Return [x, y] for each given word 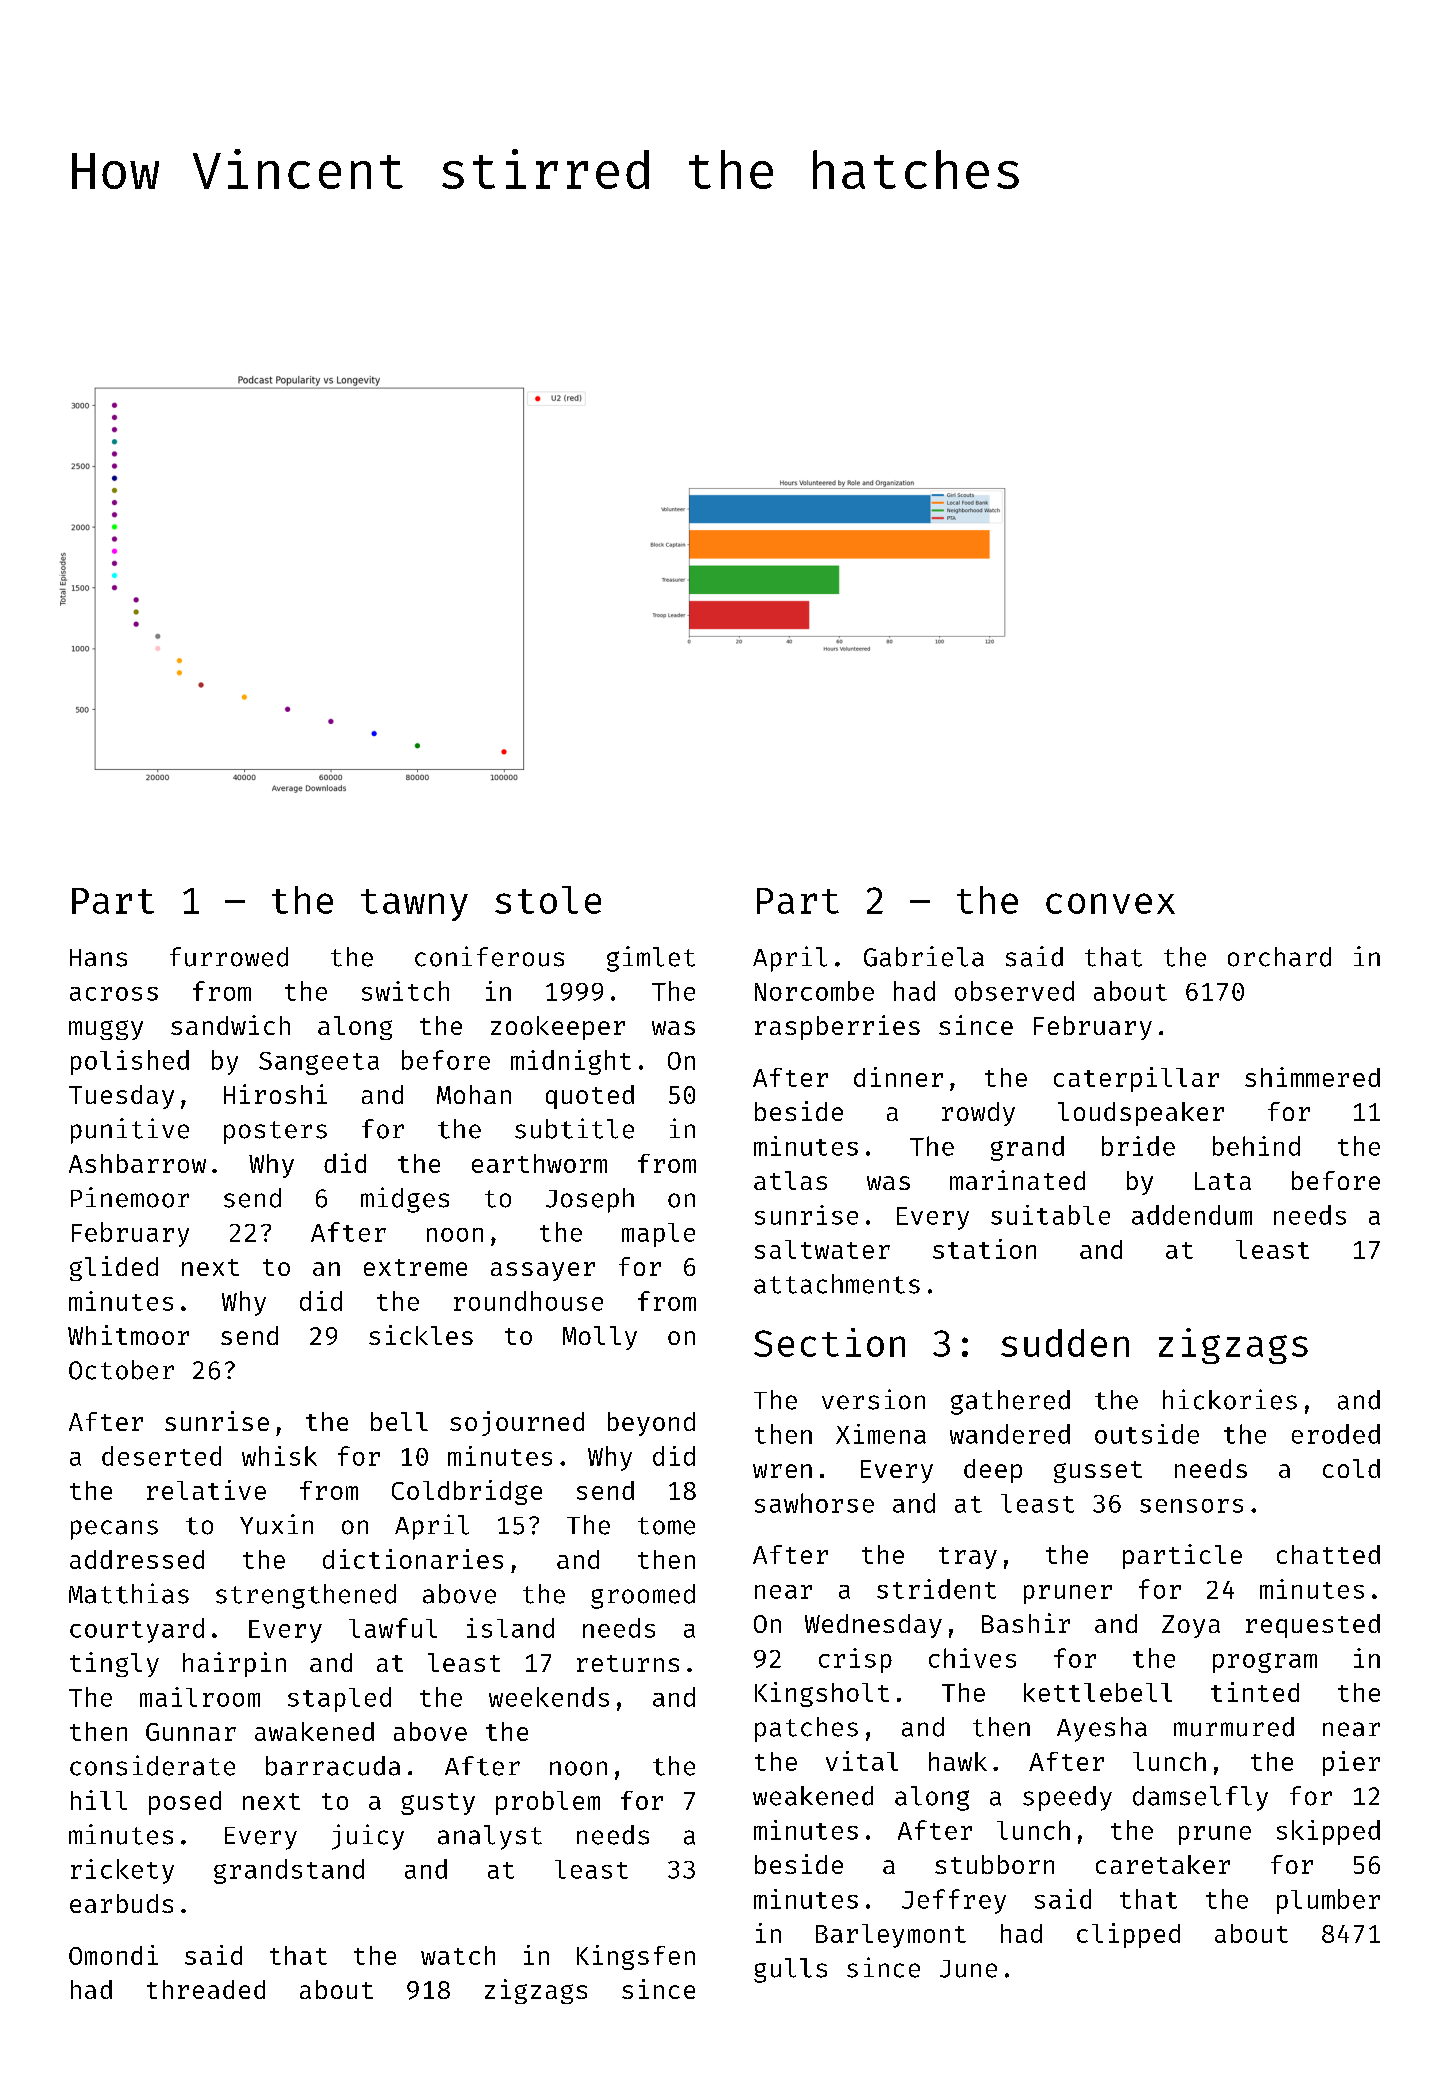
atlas [790, 1180]
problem [548, 1803]
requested [1313, 1626]
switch [405, 991]
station [984, 1249]
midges [405, 1200]
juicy [368, 1837]
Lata [1223, 1181]
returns [628, 1663]
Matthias [129, 1593]
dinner [898, 1077]
